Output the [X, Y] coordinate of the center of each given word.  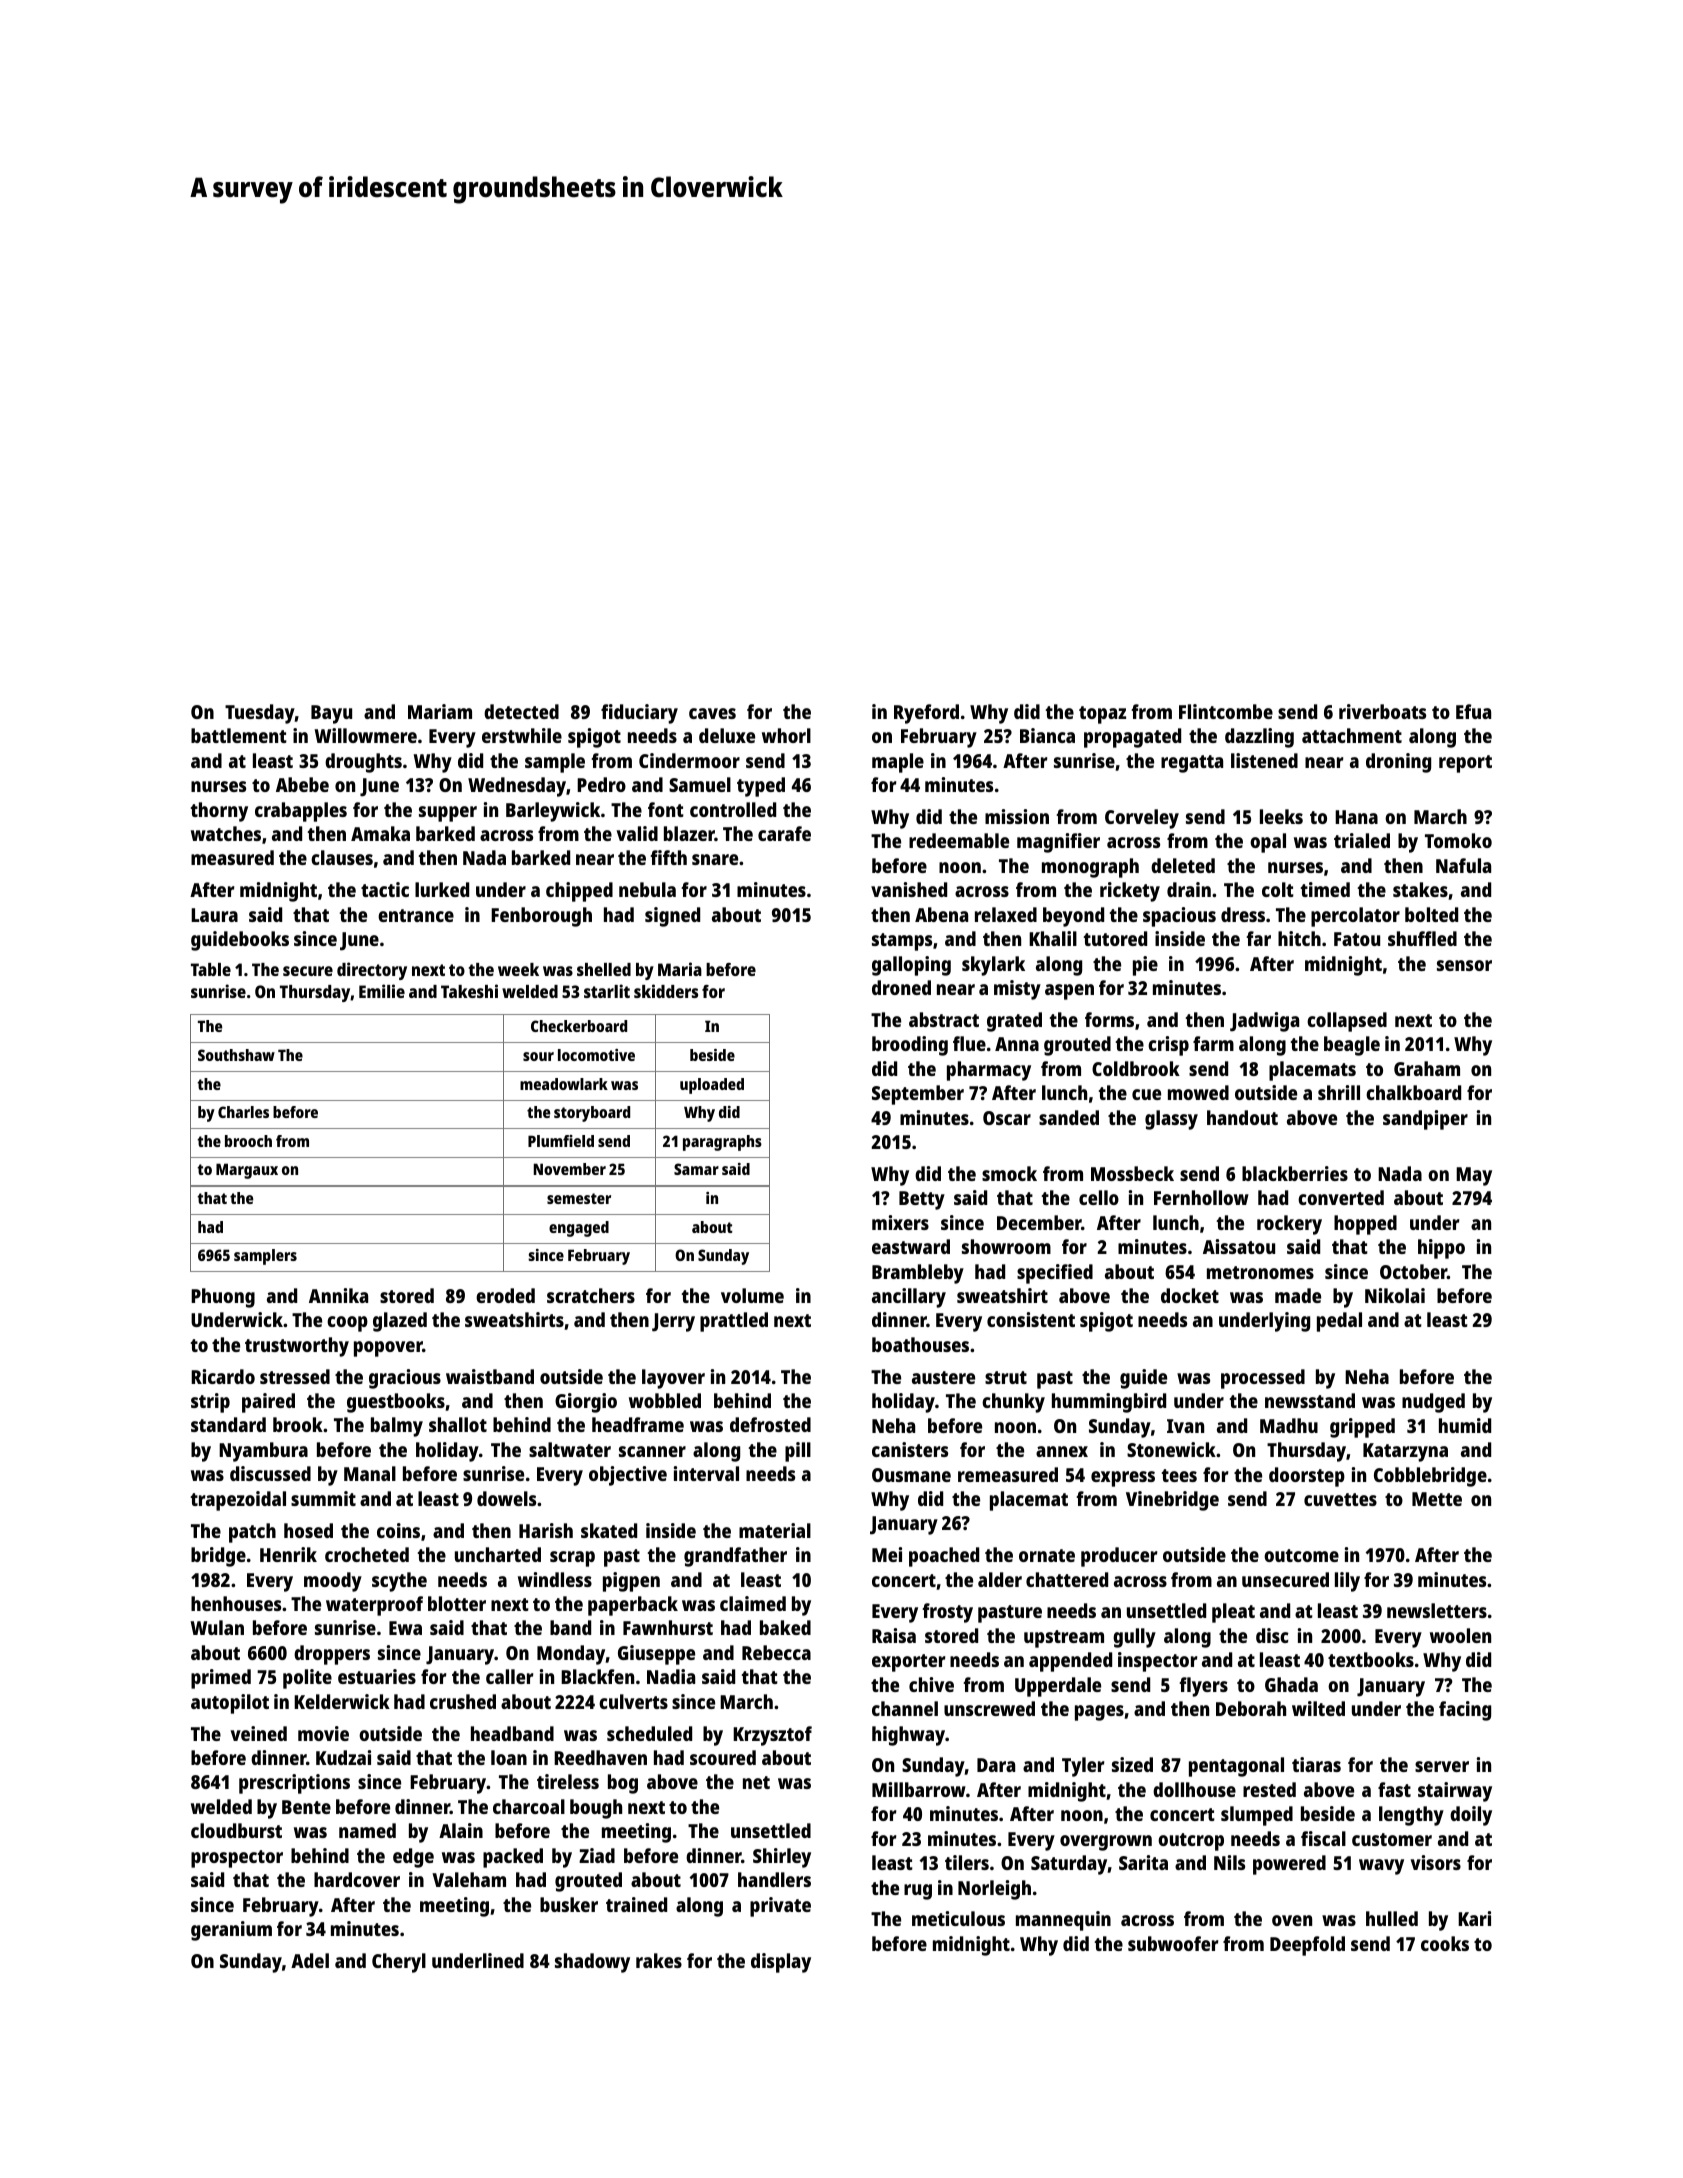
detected [521, 711]
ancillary [909, 1298]
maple [898, 763]
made [1298, 1295]
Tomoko [1458, 840]
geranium [231, 1931]
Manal [370, 1473]
